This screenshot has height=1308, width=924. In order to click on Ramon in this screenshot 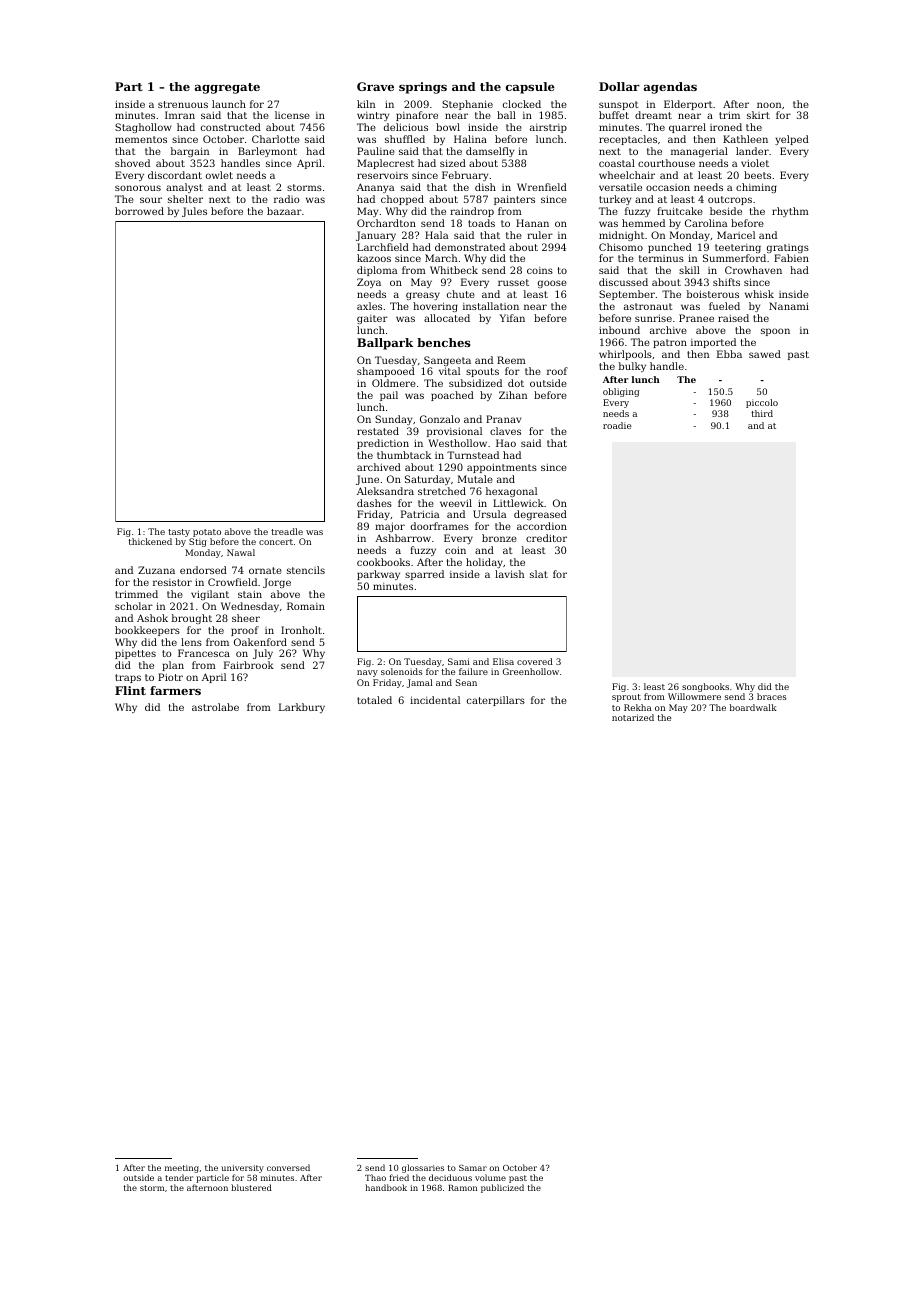, I will do `click(462, 1188)`.
